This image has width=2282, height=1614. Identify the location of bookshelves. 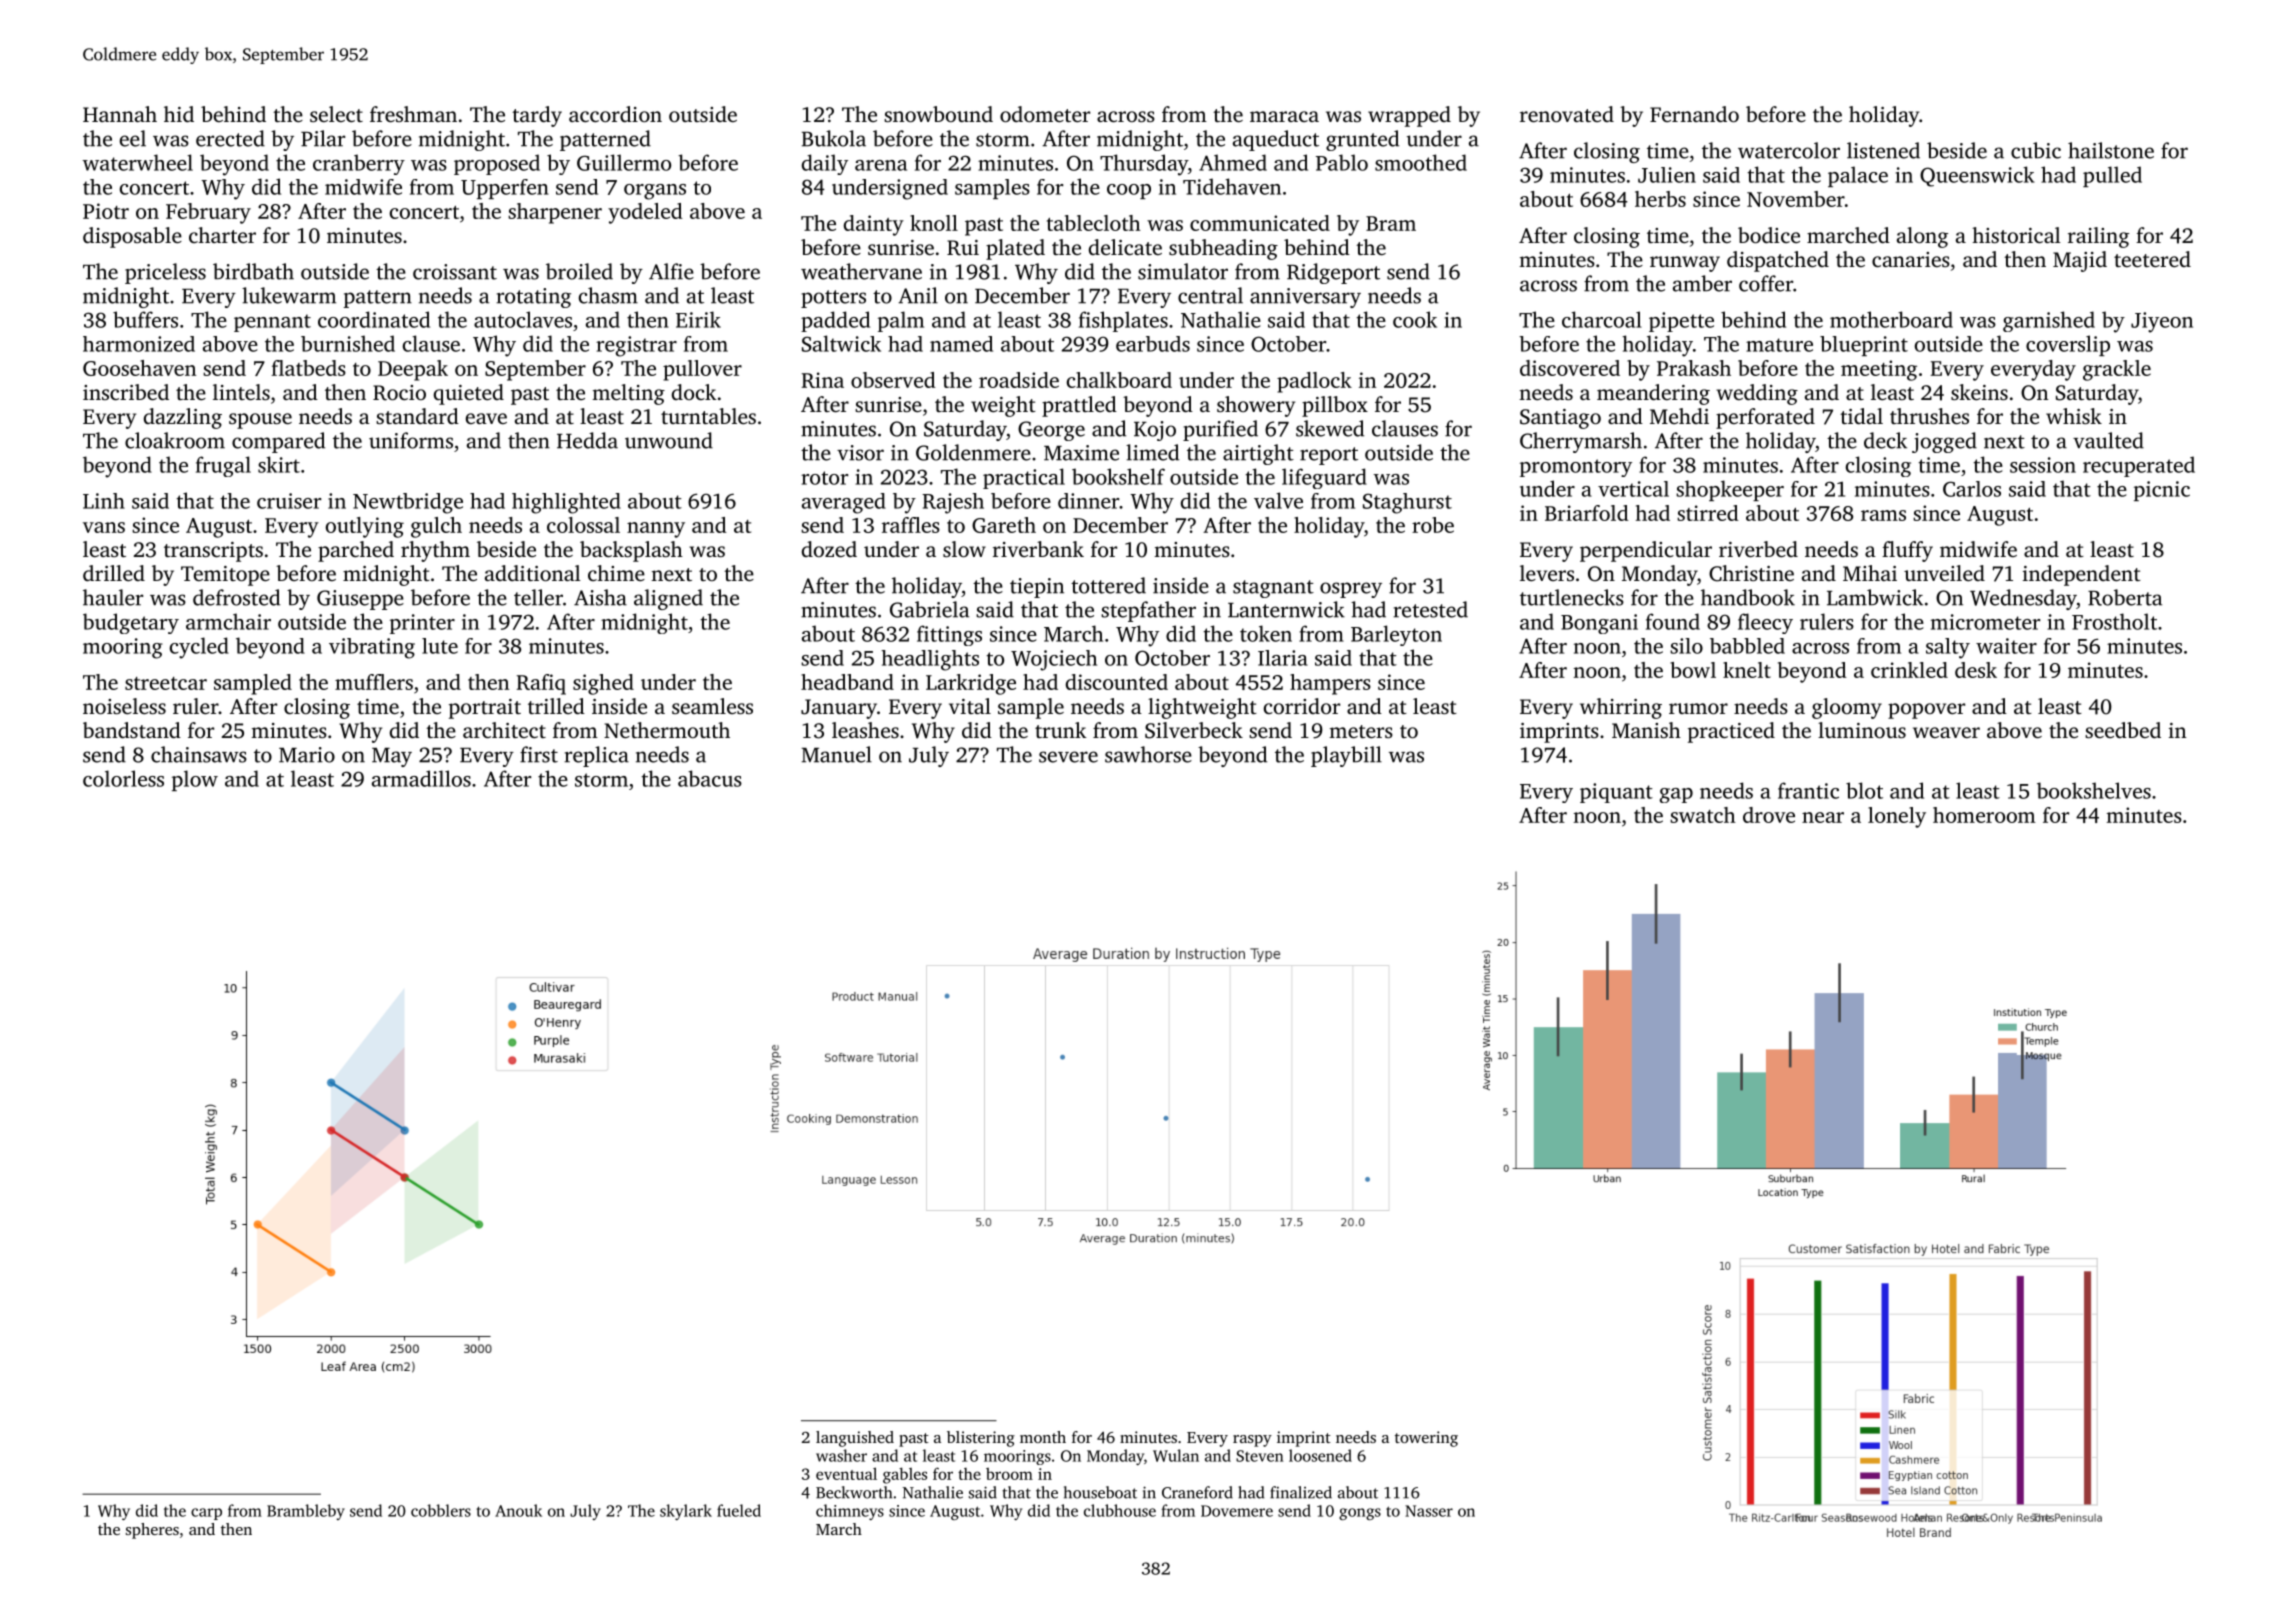
(2094, 790).
